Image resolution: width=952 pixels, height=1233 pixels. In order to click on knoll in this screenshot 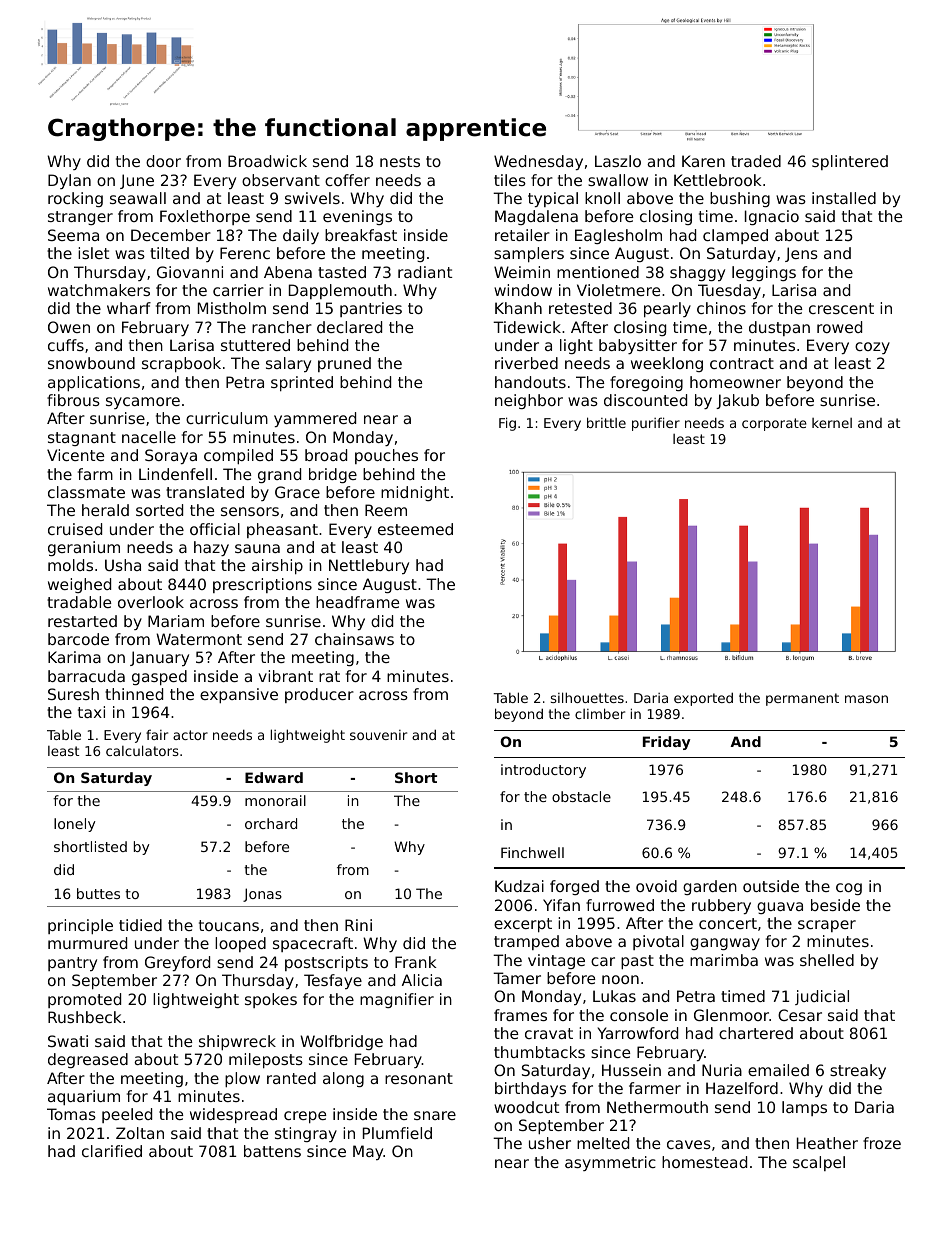, I will do `click(602, 198)`.
